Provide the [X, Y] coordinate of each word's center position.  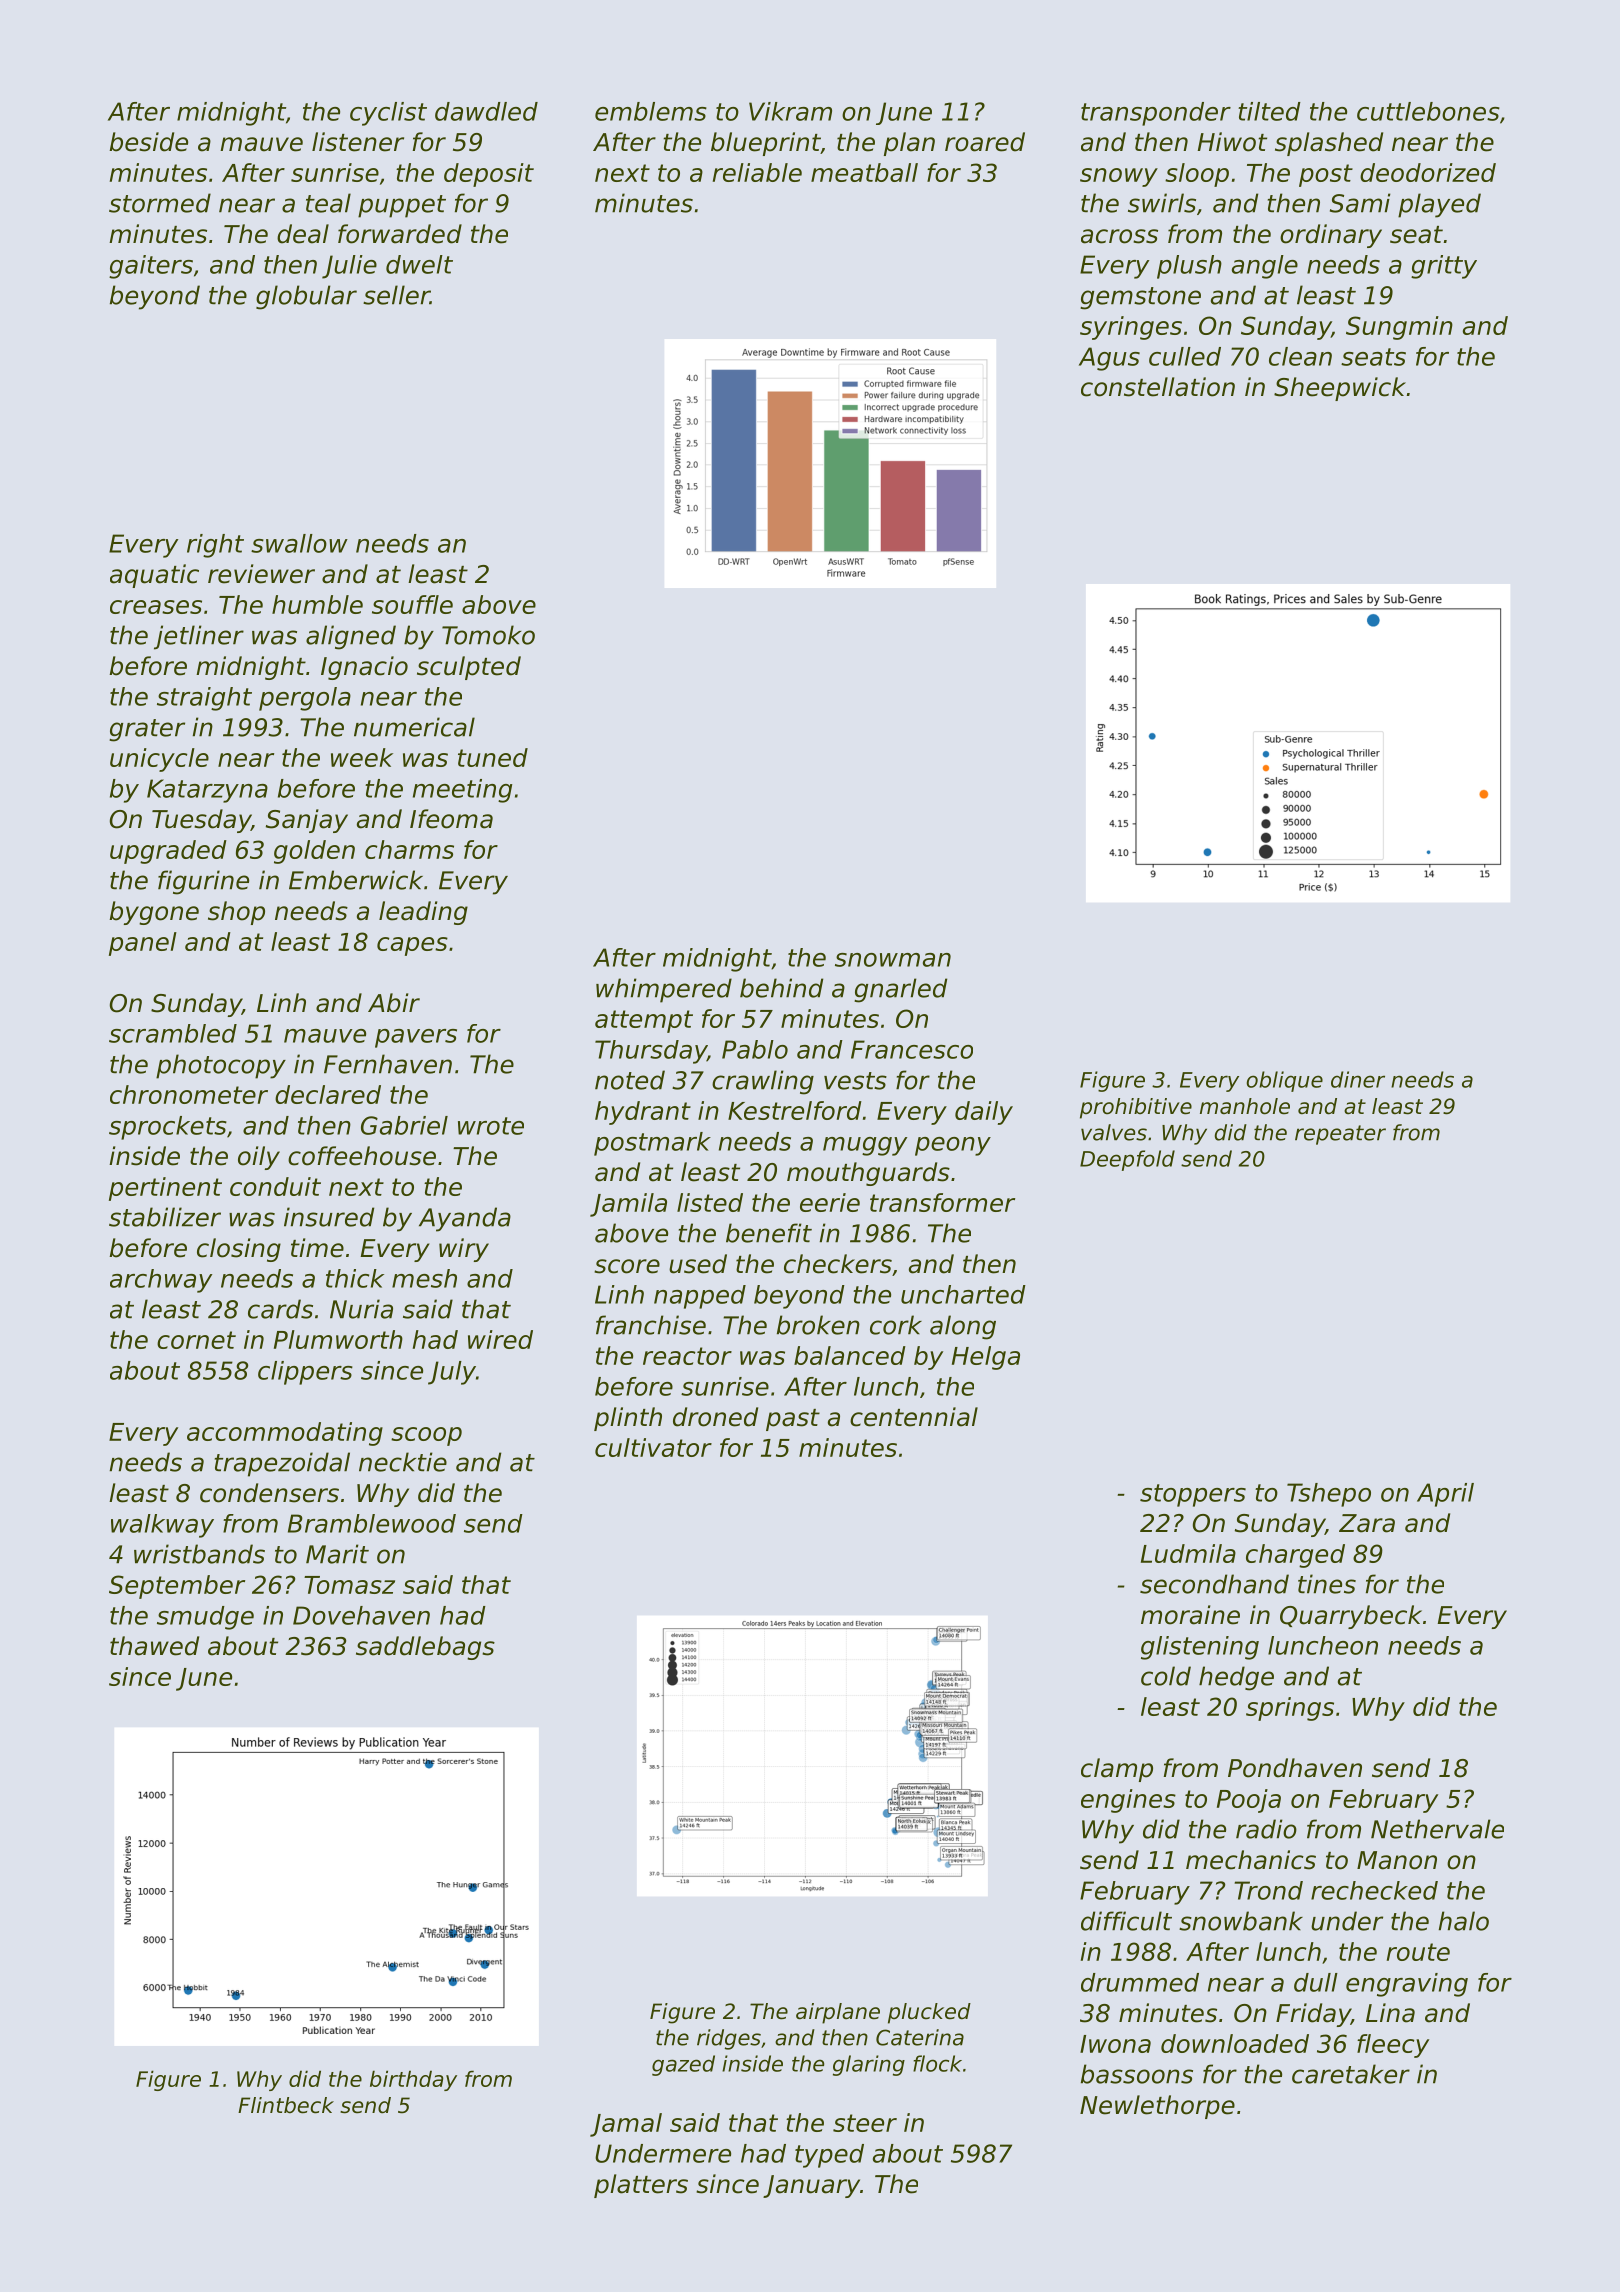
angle [1265, 267]
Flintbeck [286, 2105]
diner [1358, 1079]
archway [161, 1281]
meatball [864, 172]
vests [855, 1081]
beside [148, 142]
